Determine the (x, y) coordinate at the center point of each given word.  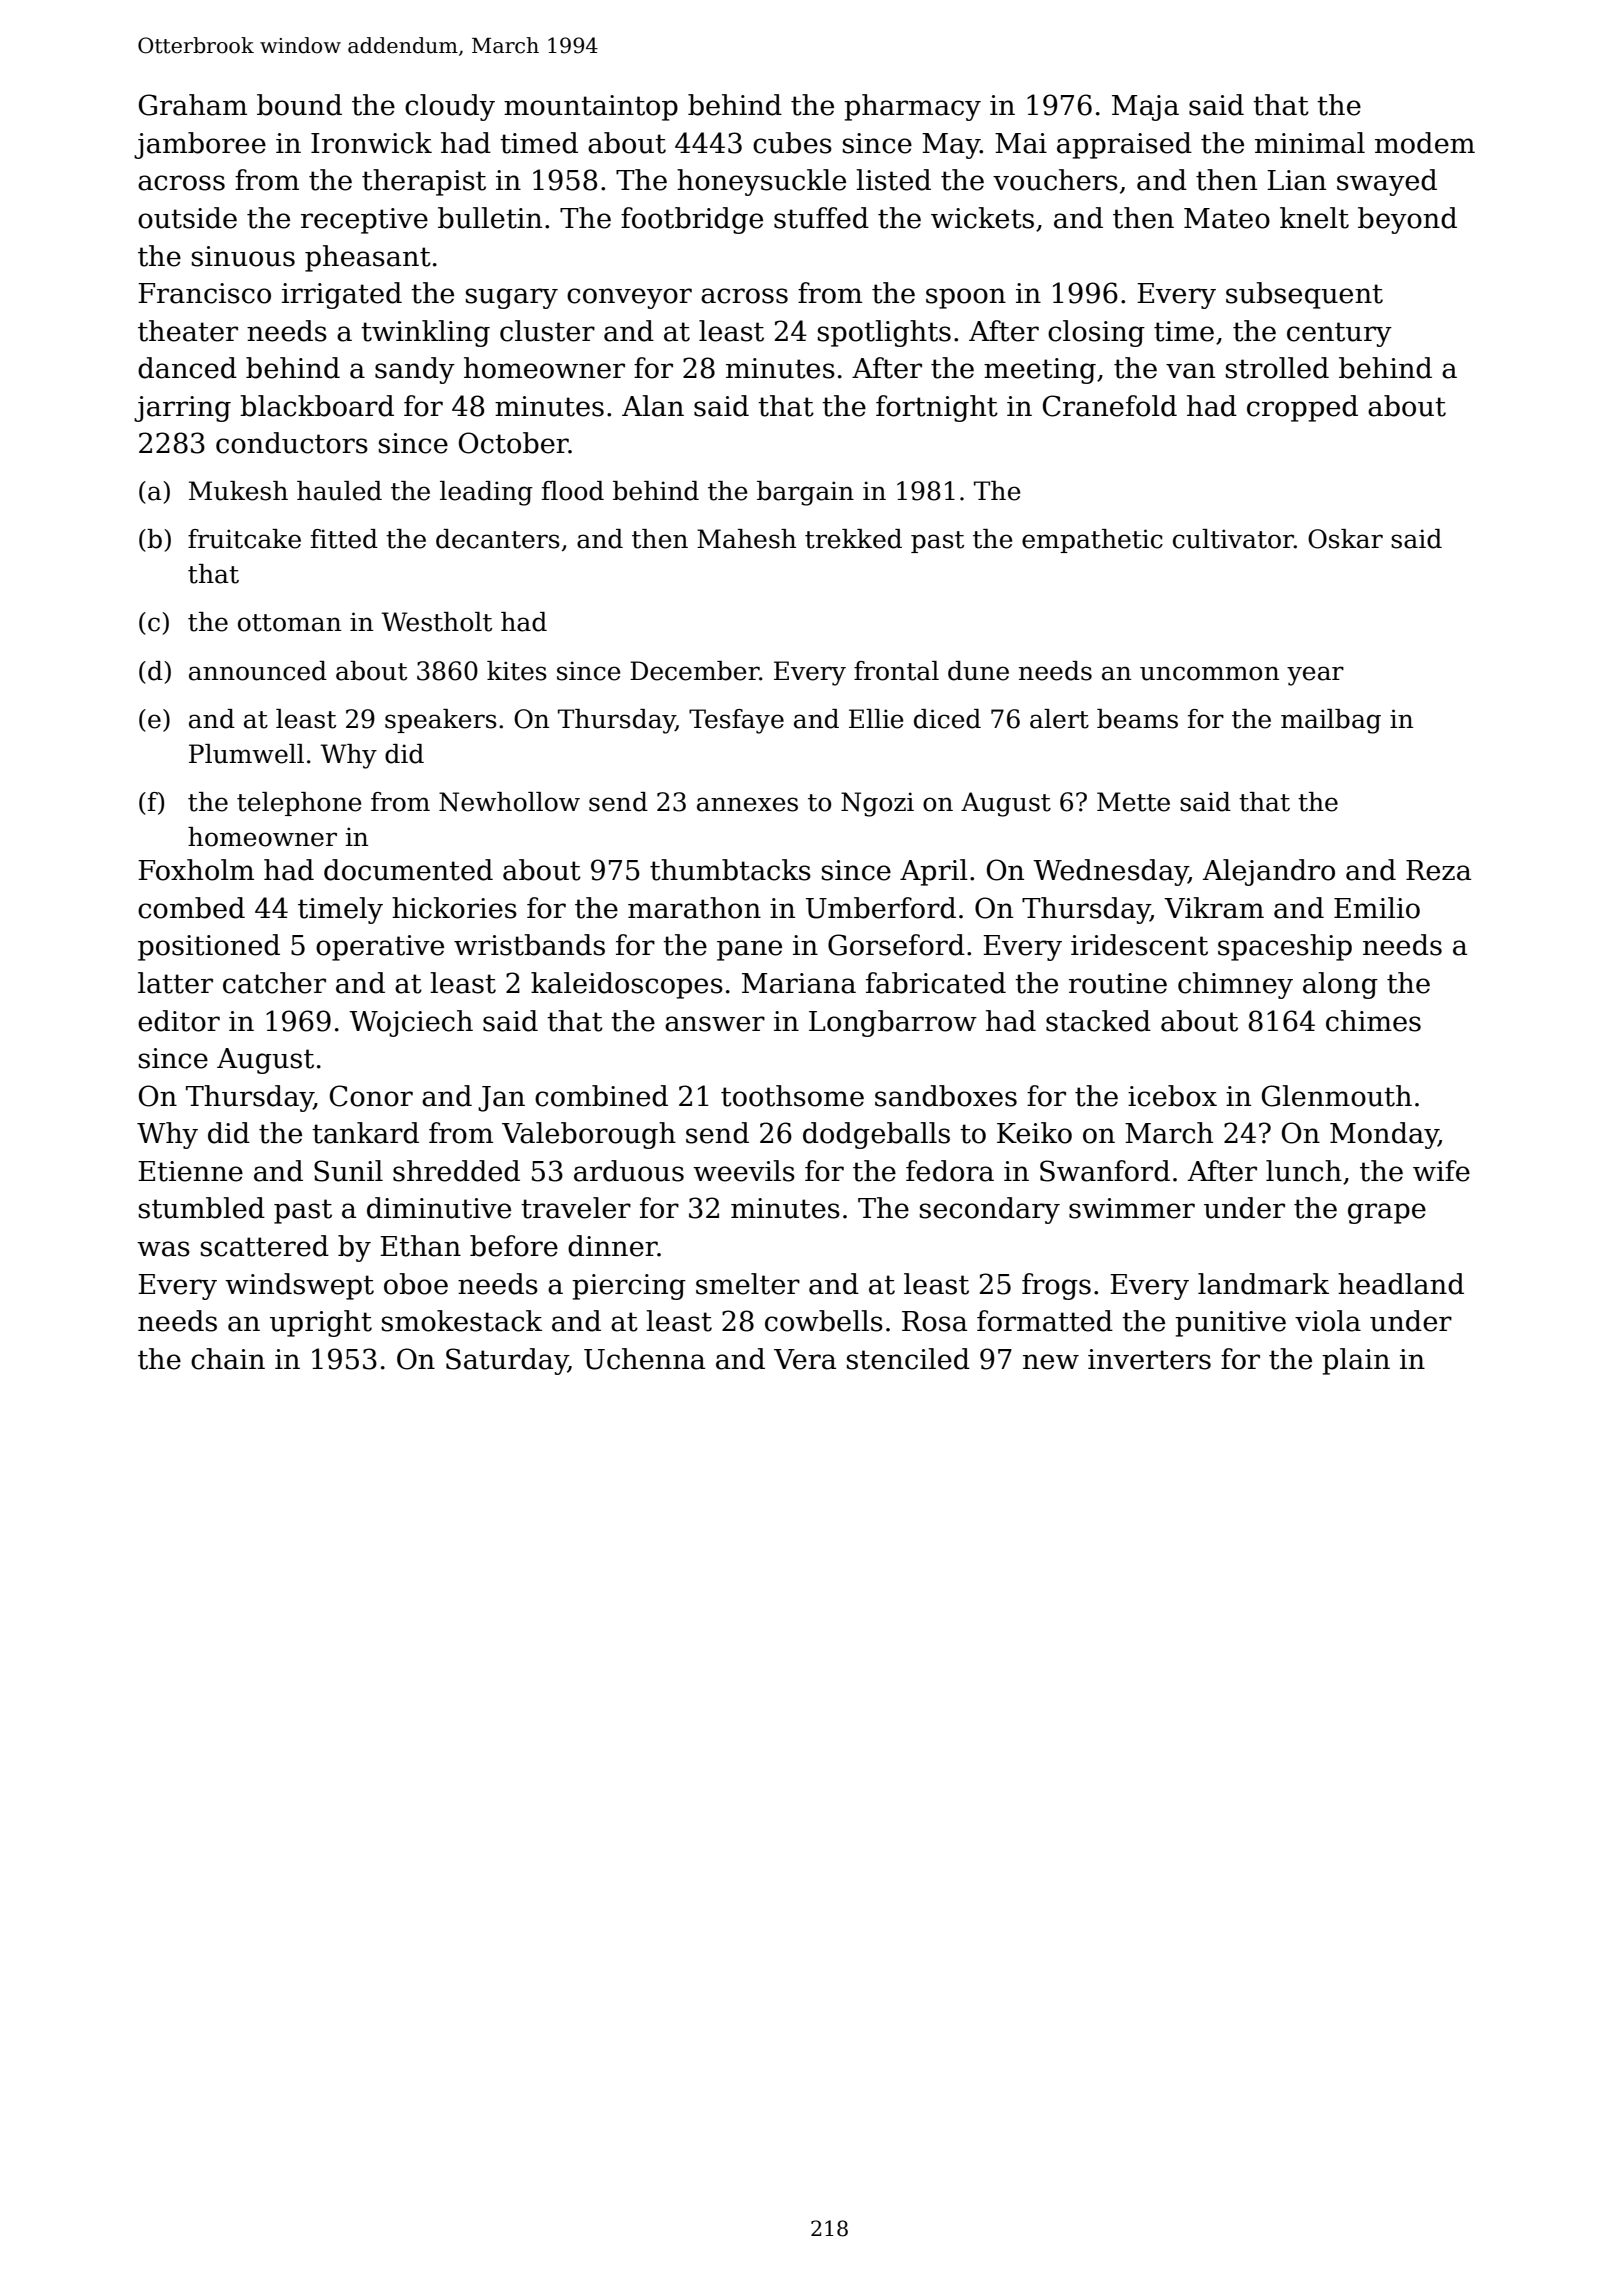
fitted (344, 539)
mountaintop (591, 108)
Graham (193, 105)
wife (1441, 1171)
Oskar (1345, 539)
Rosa (934, 1321)
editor (179, 1021)
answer (715, 1024)
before (514, 1246)
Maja (1145, 108)
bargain (805, 493)
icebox (1172, 1096)
